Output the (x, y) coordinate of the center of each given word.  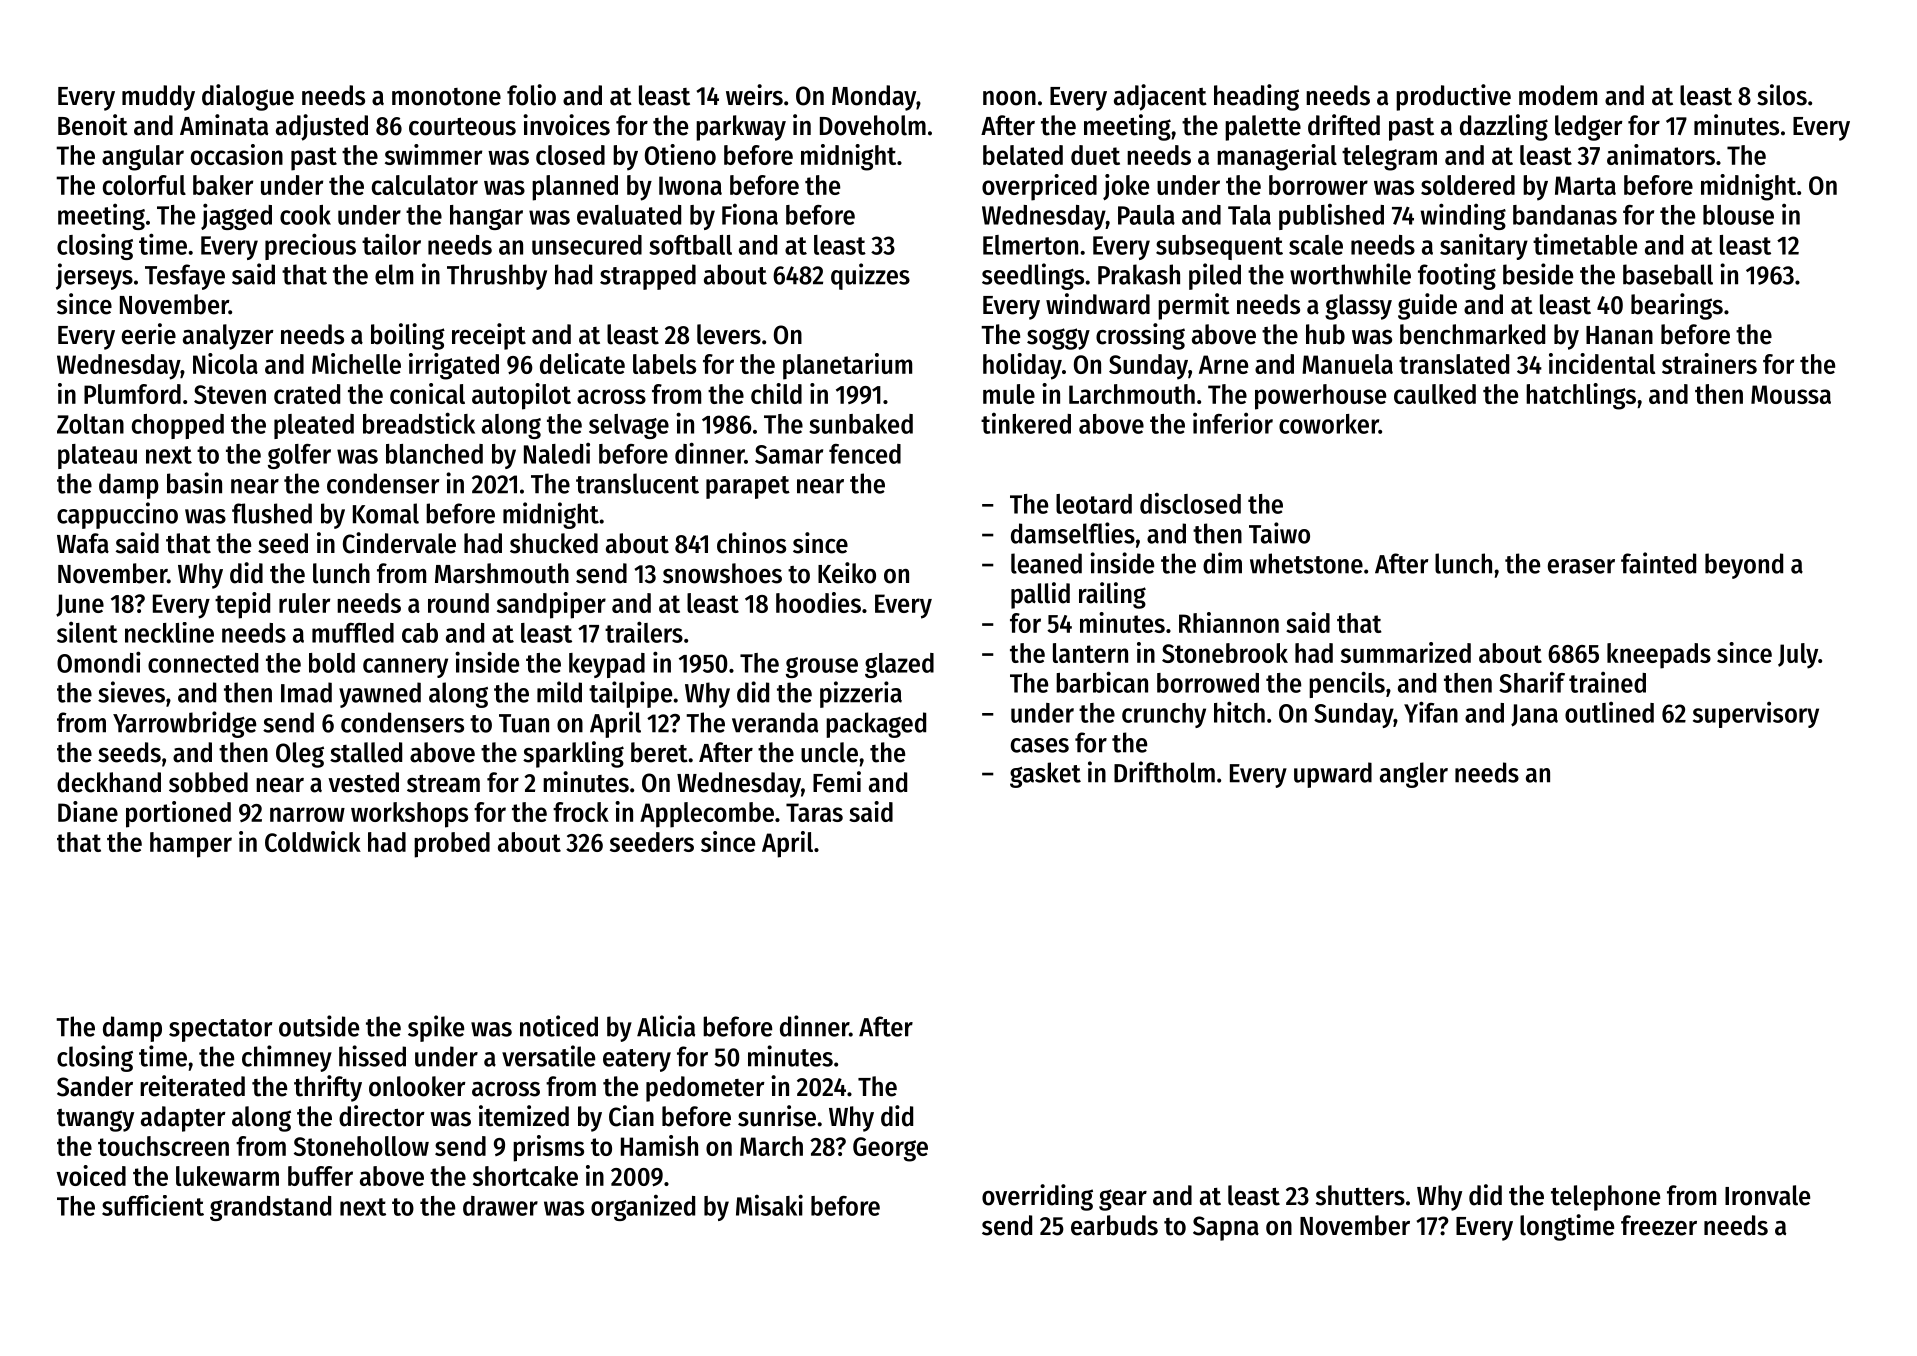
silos (1782, 95)
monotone (446, 97)
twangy (95, 1120)
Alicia (666, 1026)
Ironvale (1767, 1195)
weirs (754, 95)
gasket (1045, 775)
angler (1414, 775)
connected (203, 663)
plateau (97, 456)
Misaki (769, 1205)
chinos (751, 543)
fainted (1658, 563)
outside (319, 1026)
